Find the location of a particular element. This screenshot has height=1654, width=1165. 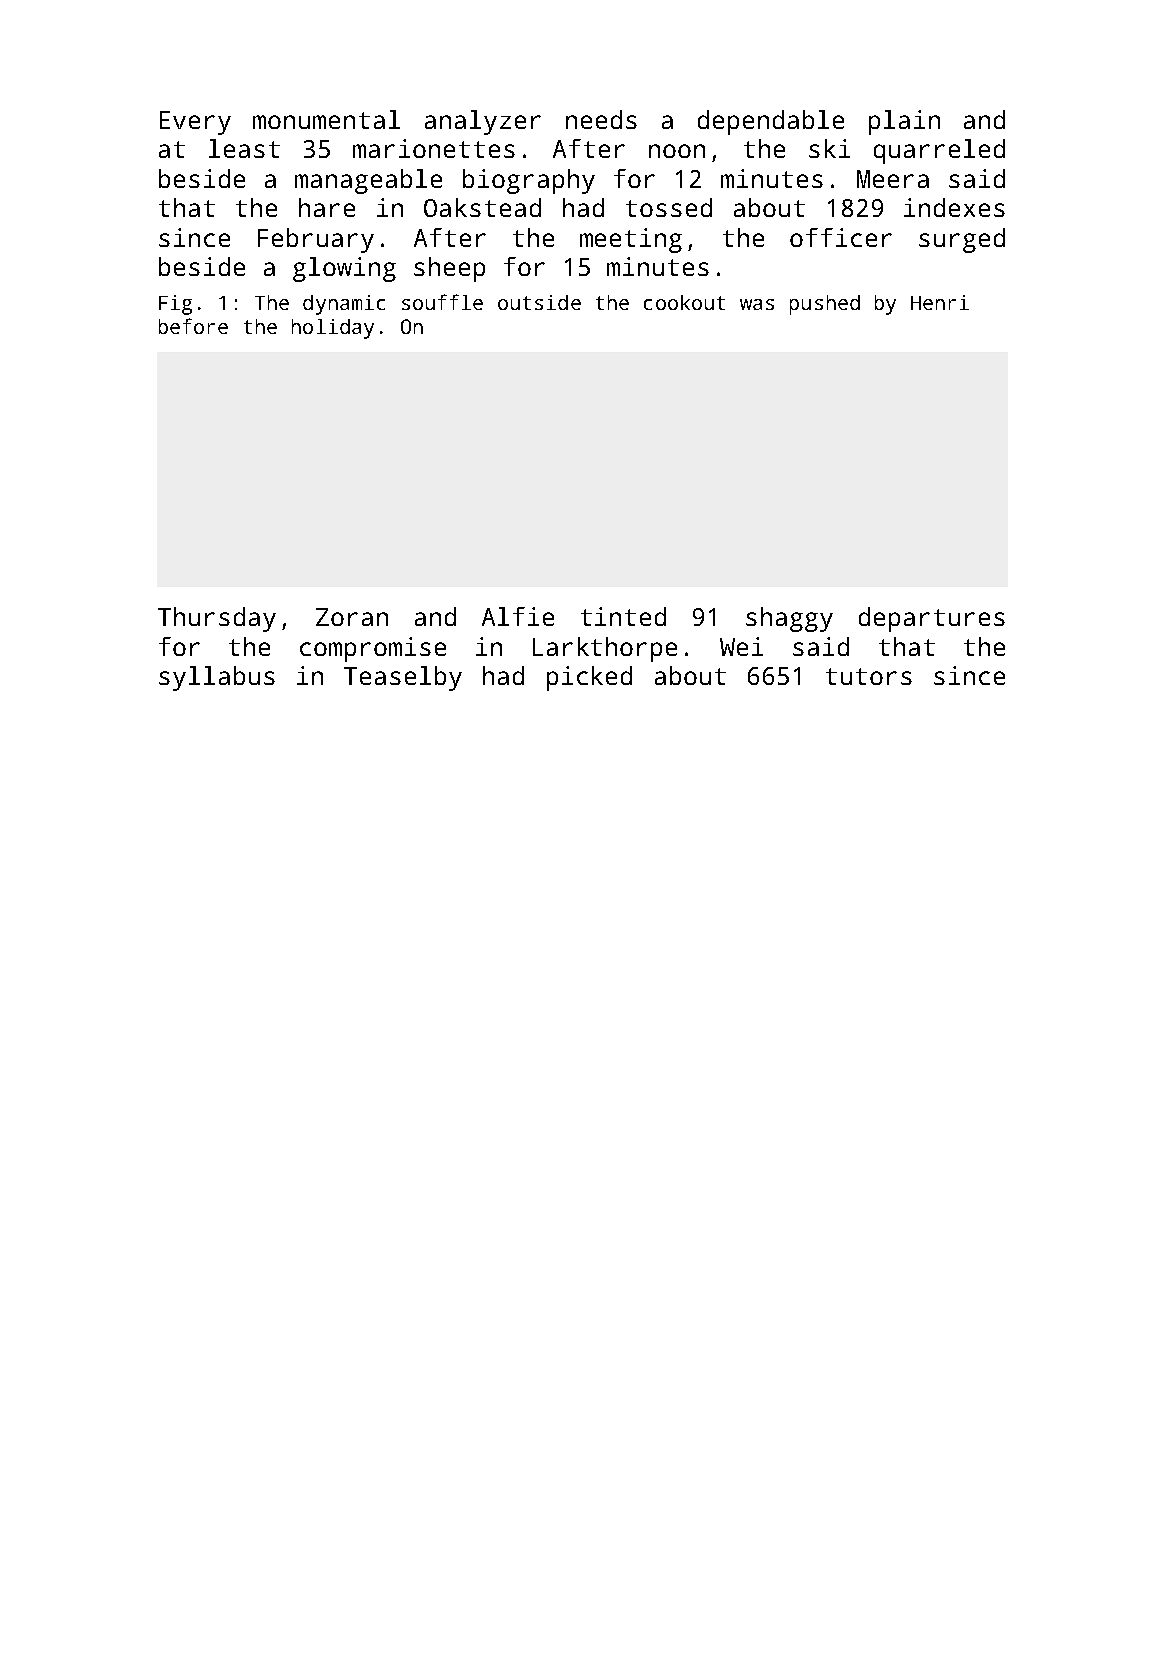

noon is located at coordinates (677, 151).
